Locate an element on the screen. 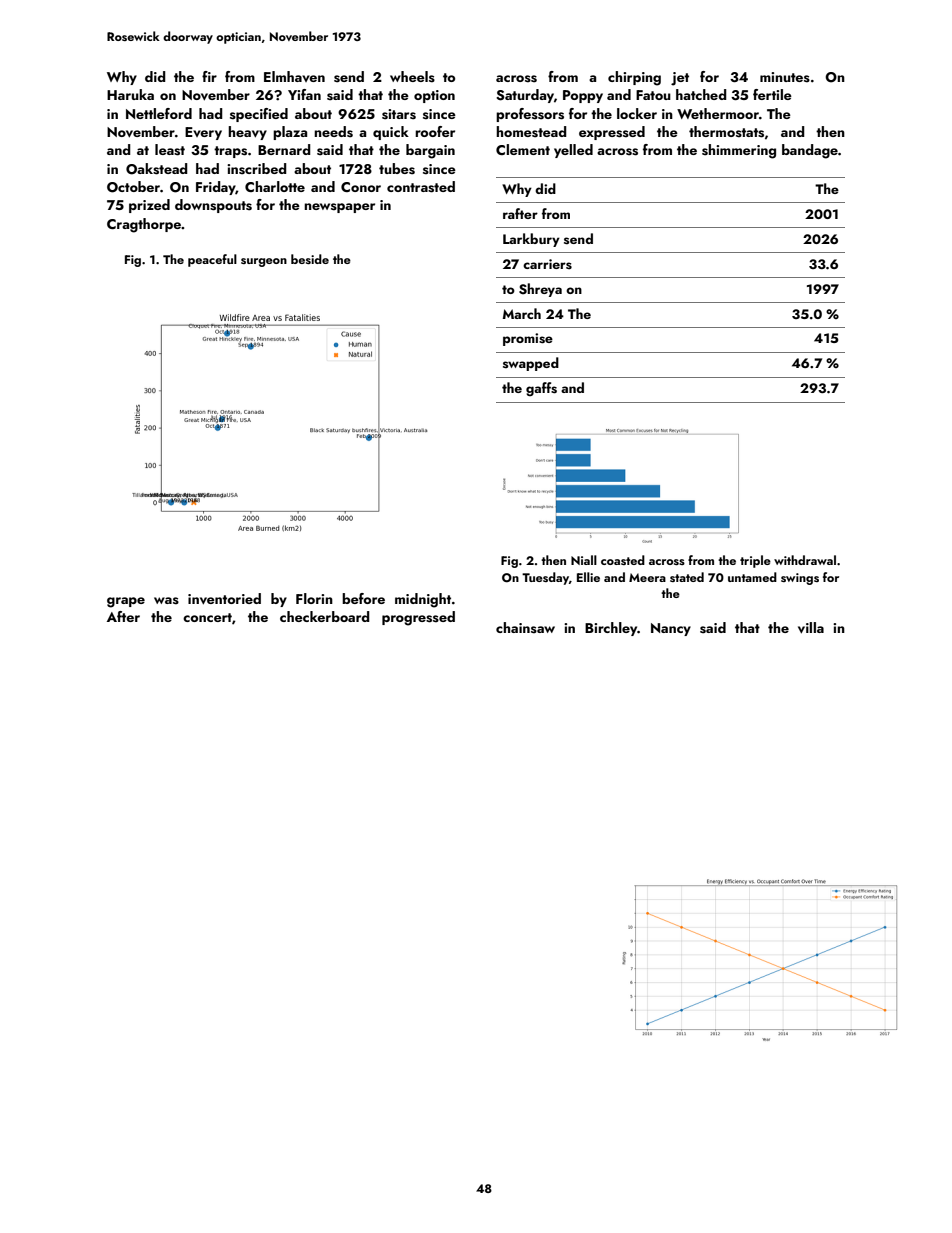 The image size is (952, 1233). gaffs is located at coordinates (541, 389).
